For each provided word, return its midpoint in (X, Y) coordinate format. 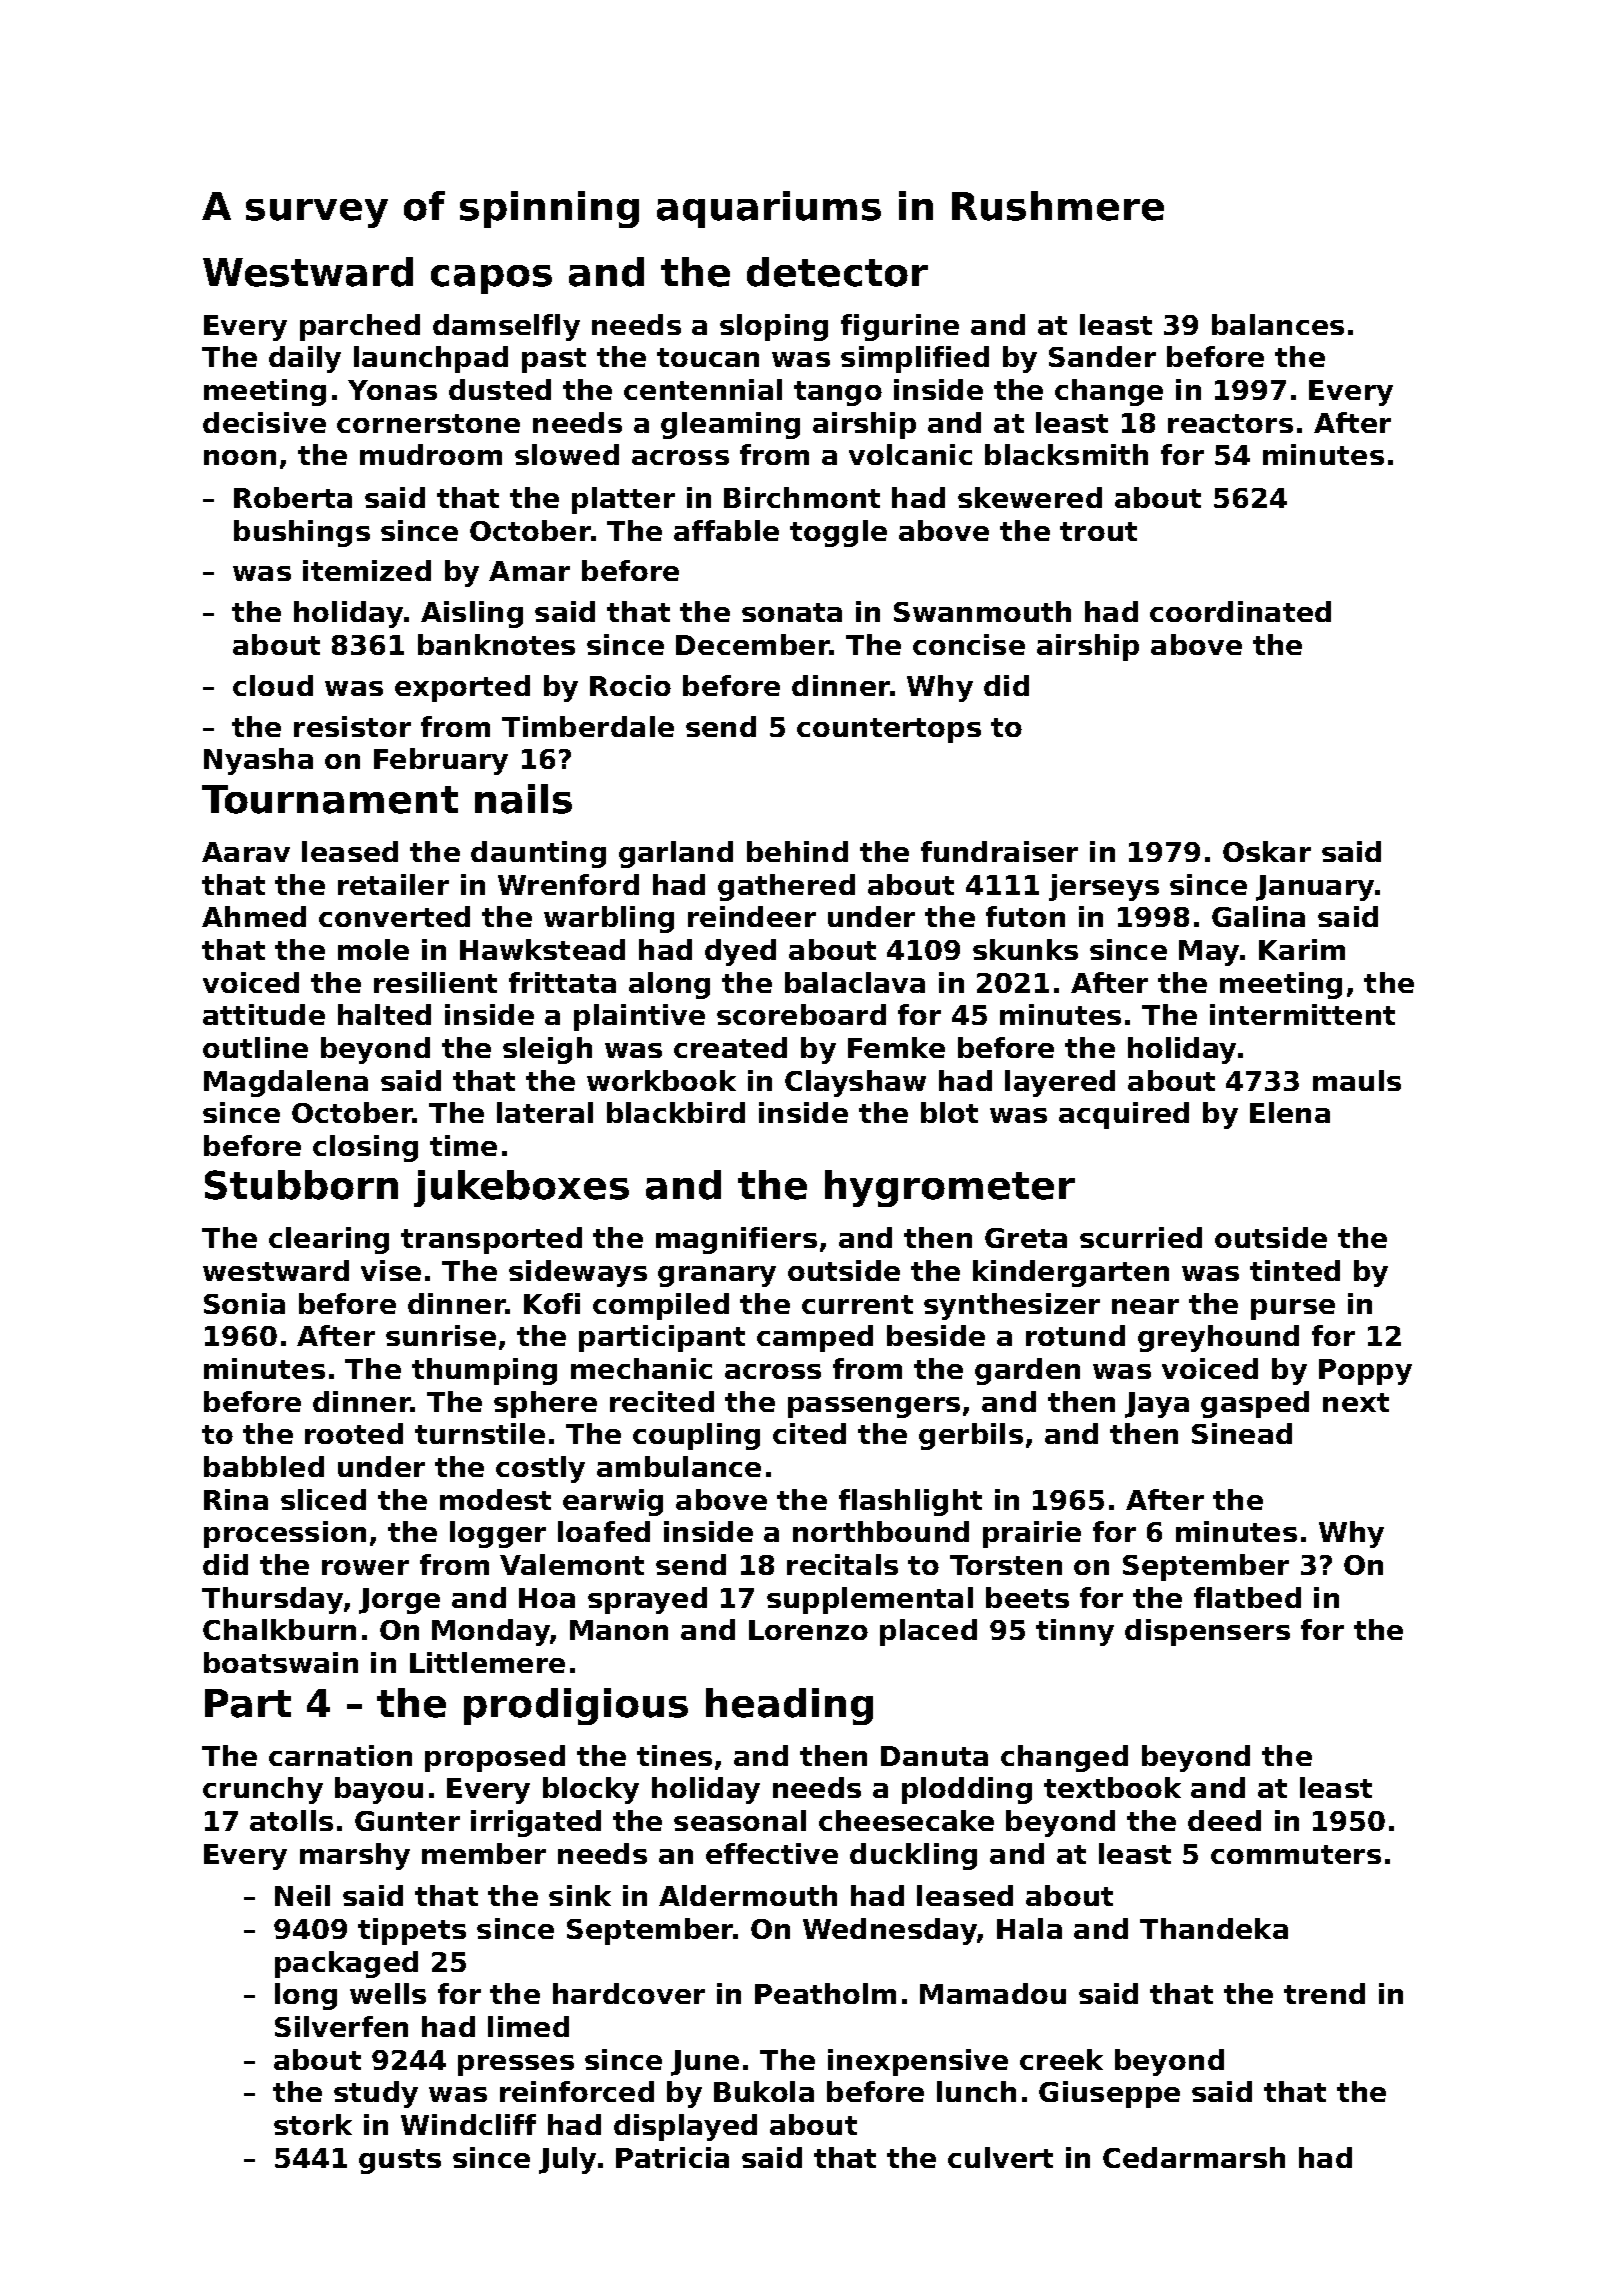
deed (1224, 1820)
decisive (264, 422)
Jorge (399, 1601)
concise (969, 644)
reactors (1230, 423)
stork (313, 2124)
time (463, 1145)
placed (928, 1632)
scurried (1141, 1237)
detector (837, 272)
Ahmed (254, 916)
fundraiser (999, 851)
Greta (1026, 1238)
